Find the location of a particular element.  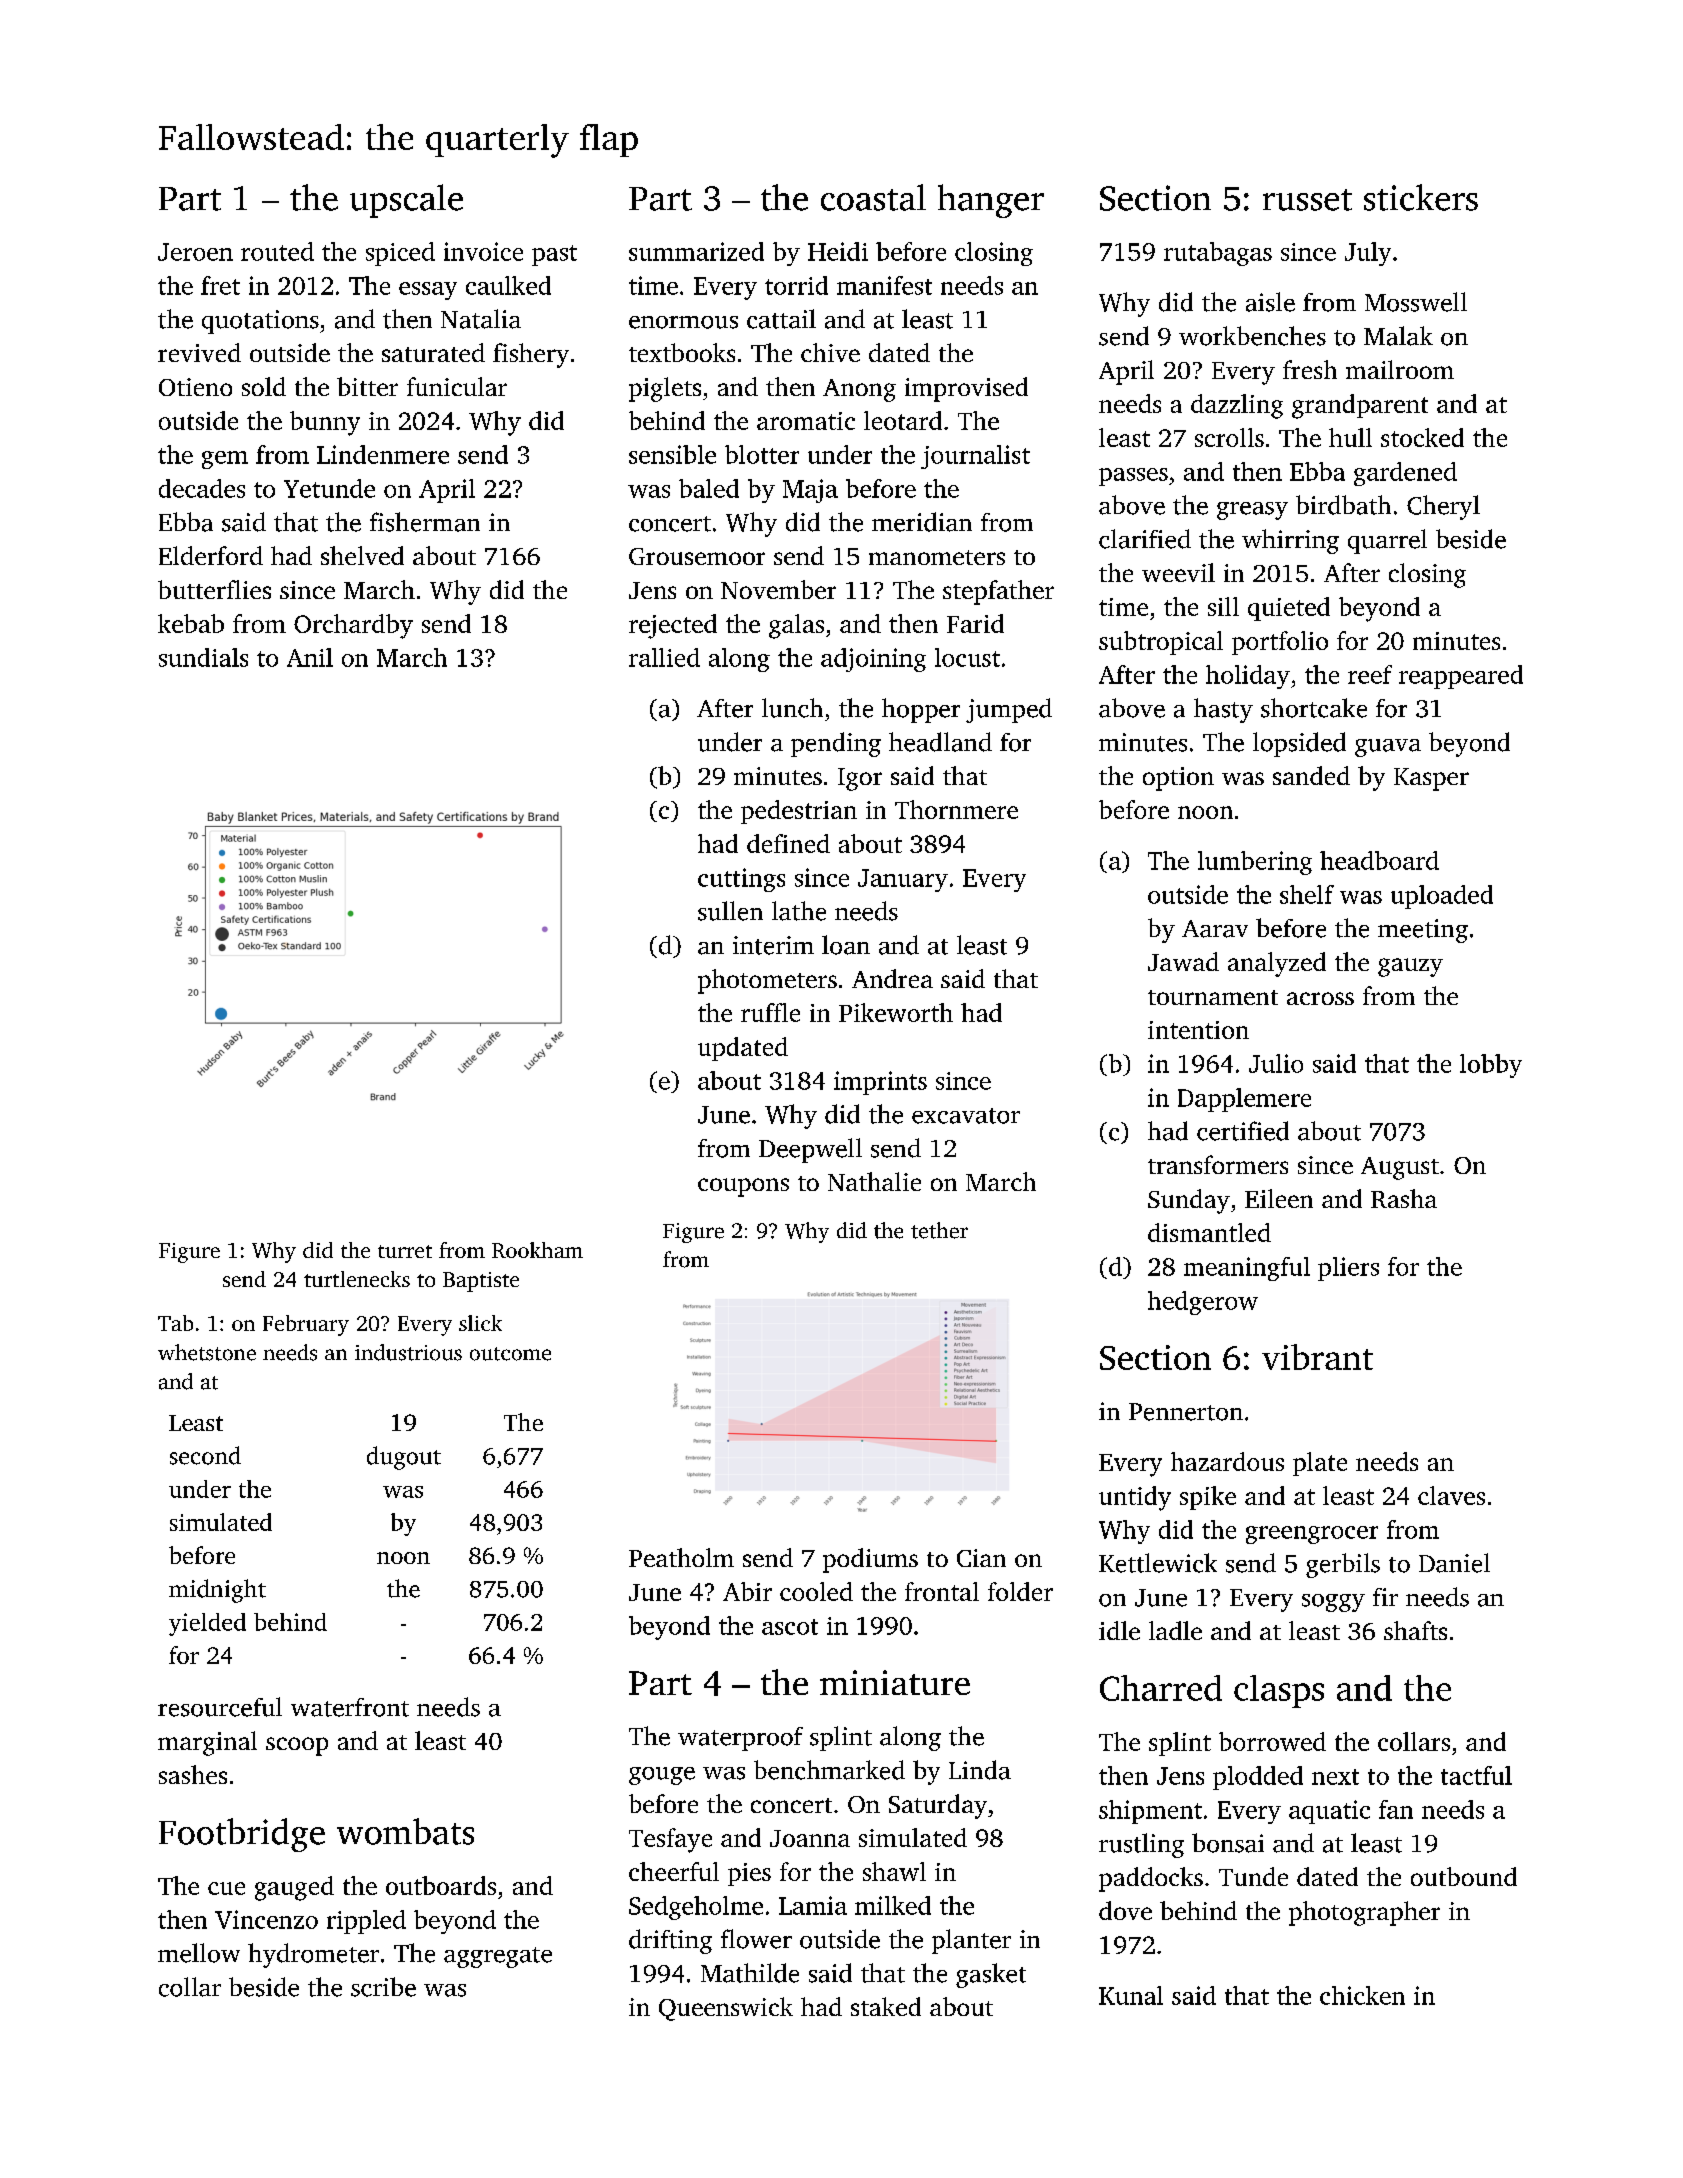

summarized is located at coordinates (696, 251).
